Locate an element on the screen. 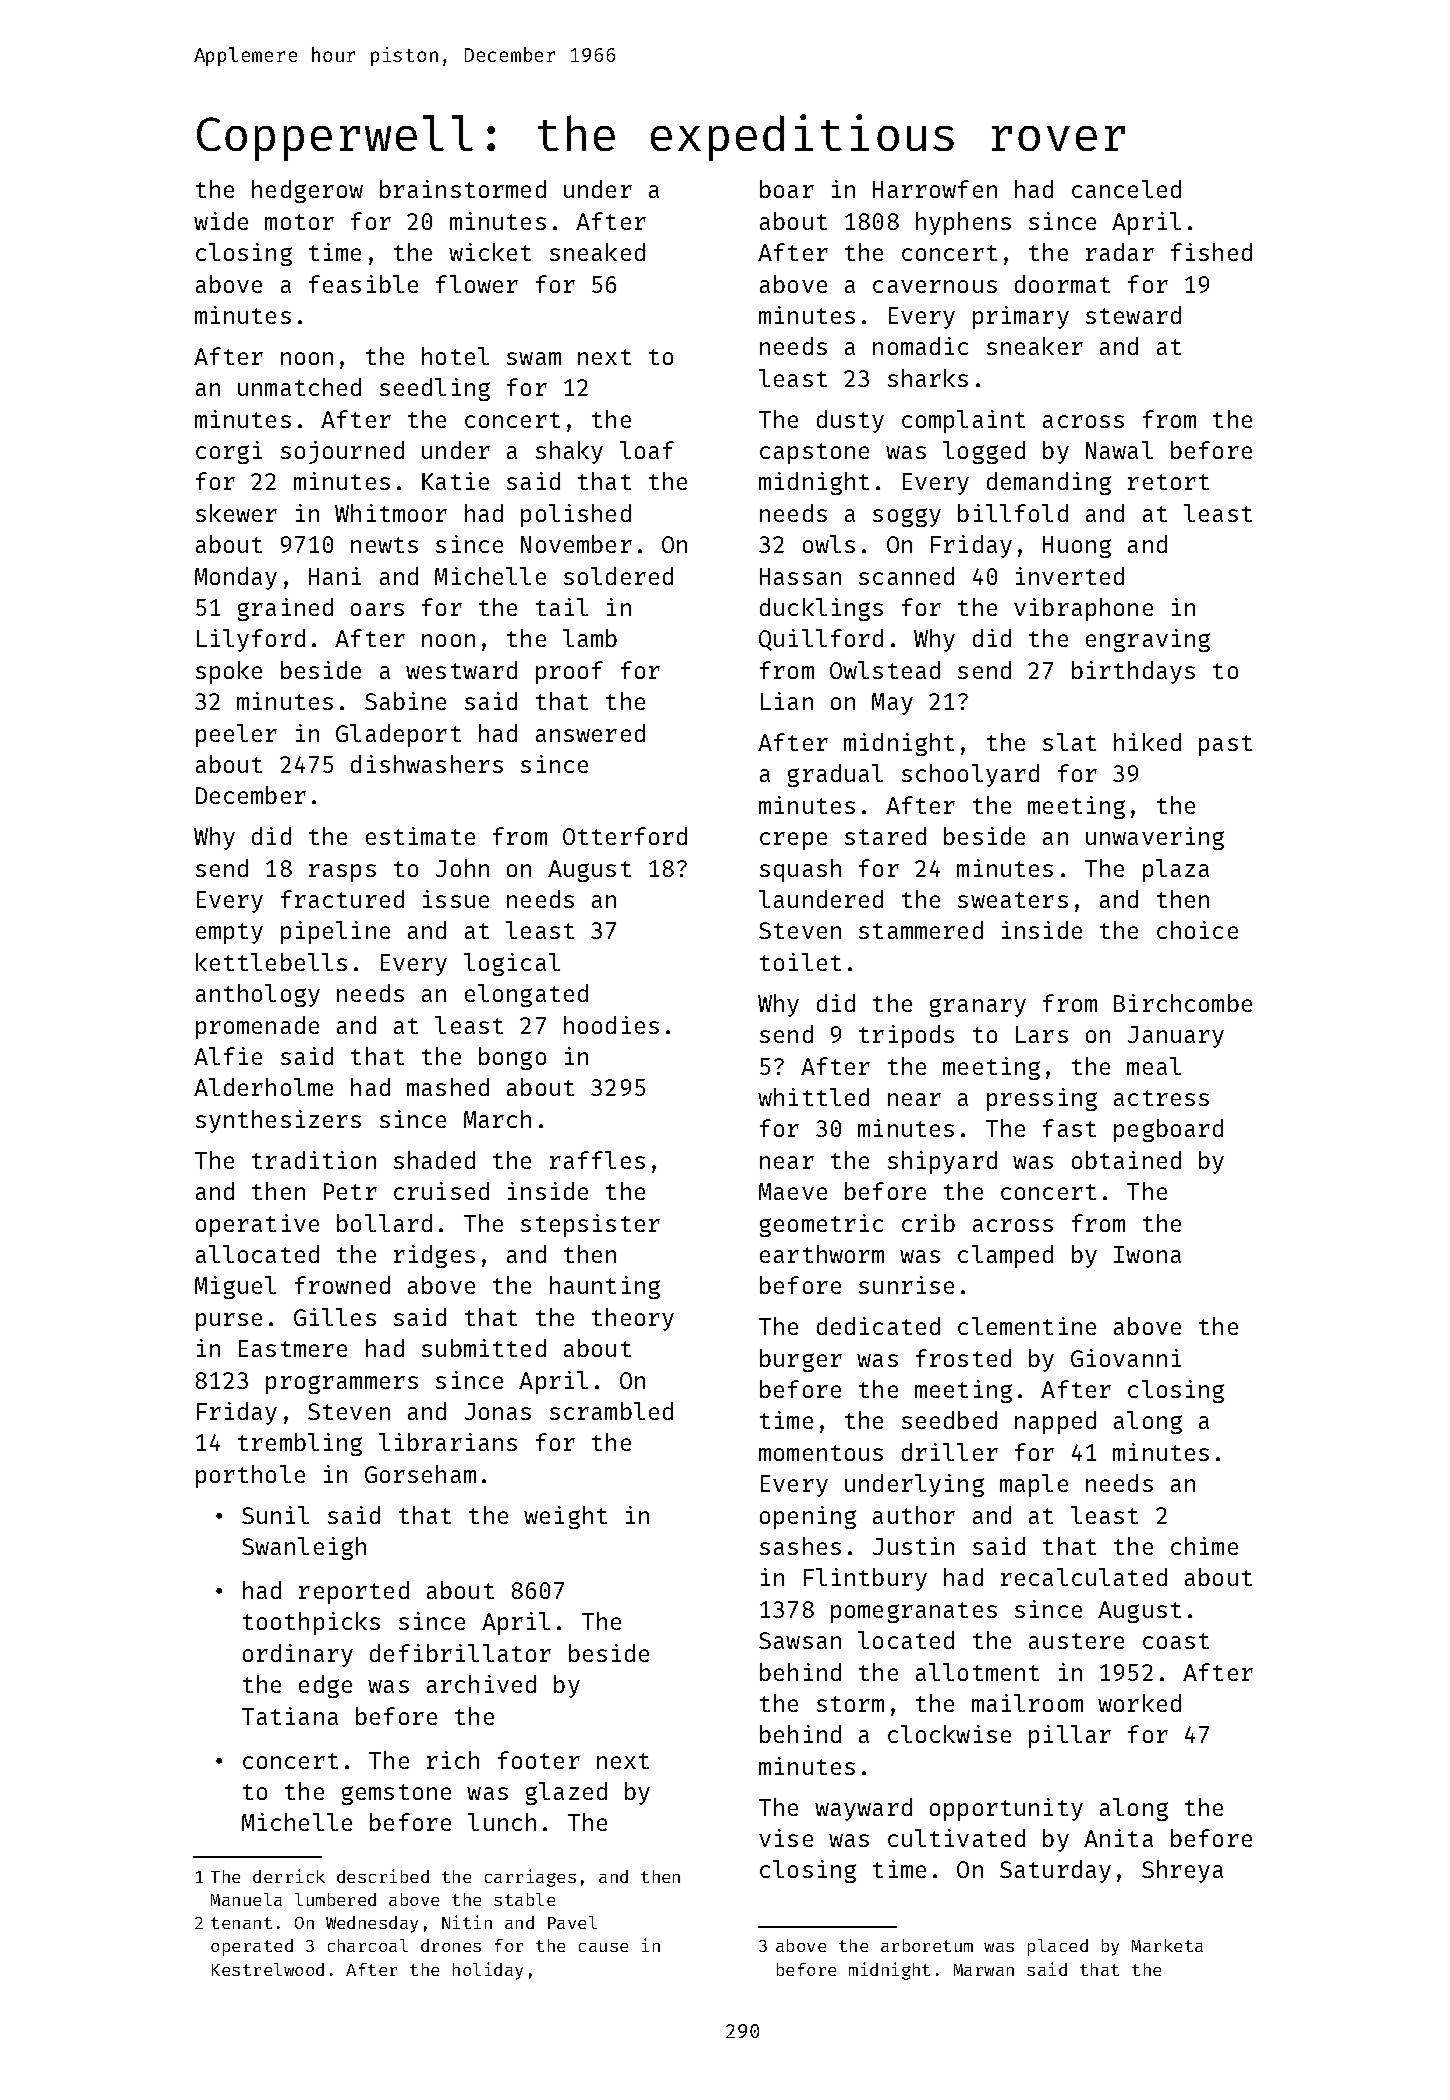 This screenshot has width=1450, height=2100. fished is located at coordinates (1211, 252).
